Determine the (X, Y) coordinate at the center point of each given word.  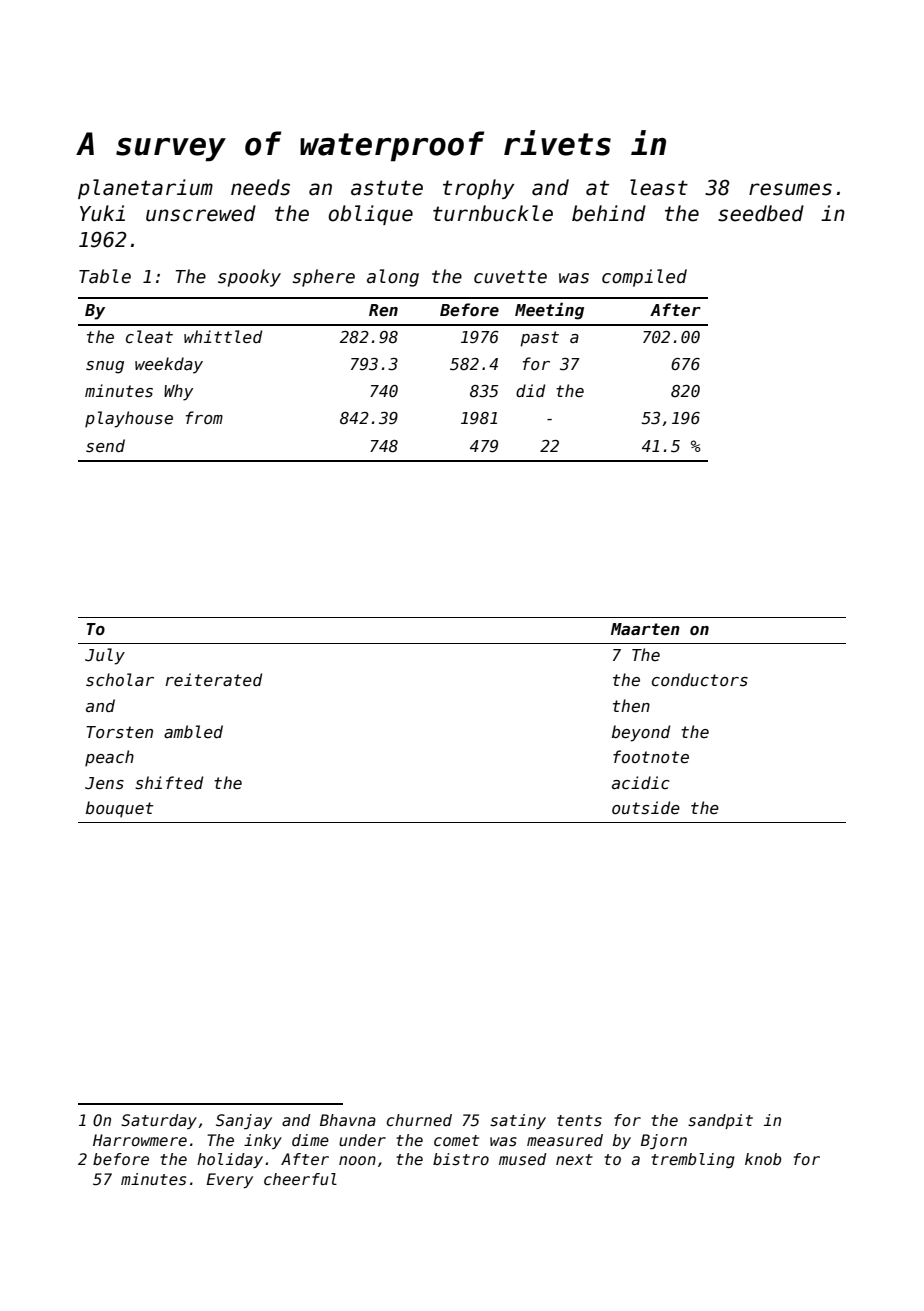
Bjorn (664, 1141)
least (659, 187)
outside (646, 808)
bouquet (120, 809)
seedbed (761, 213)
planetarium (145, 189)
